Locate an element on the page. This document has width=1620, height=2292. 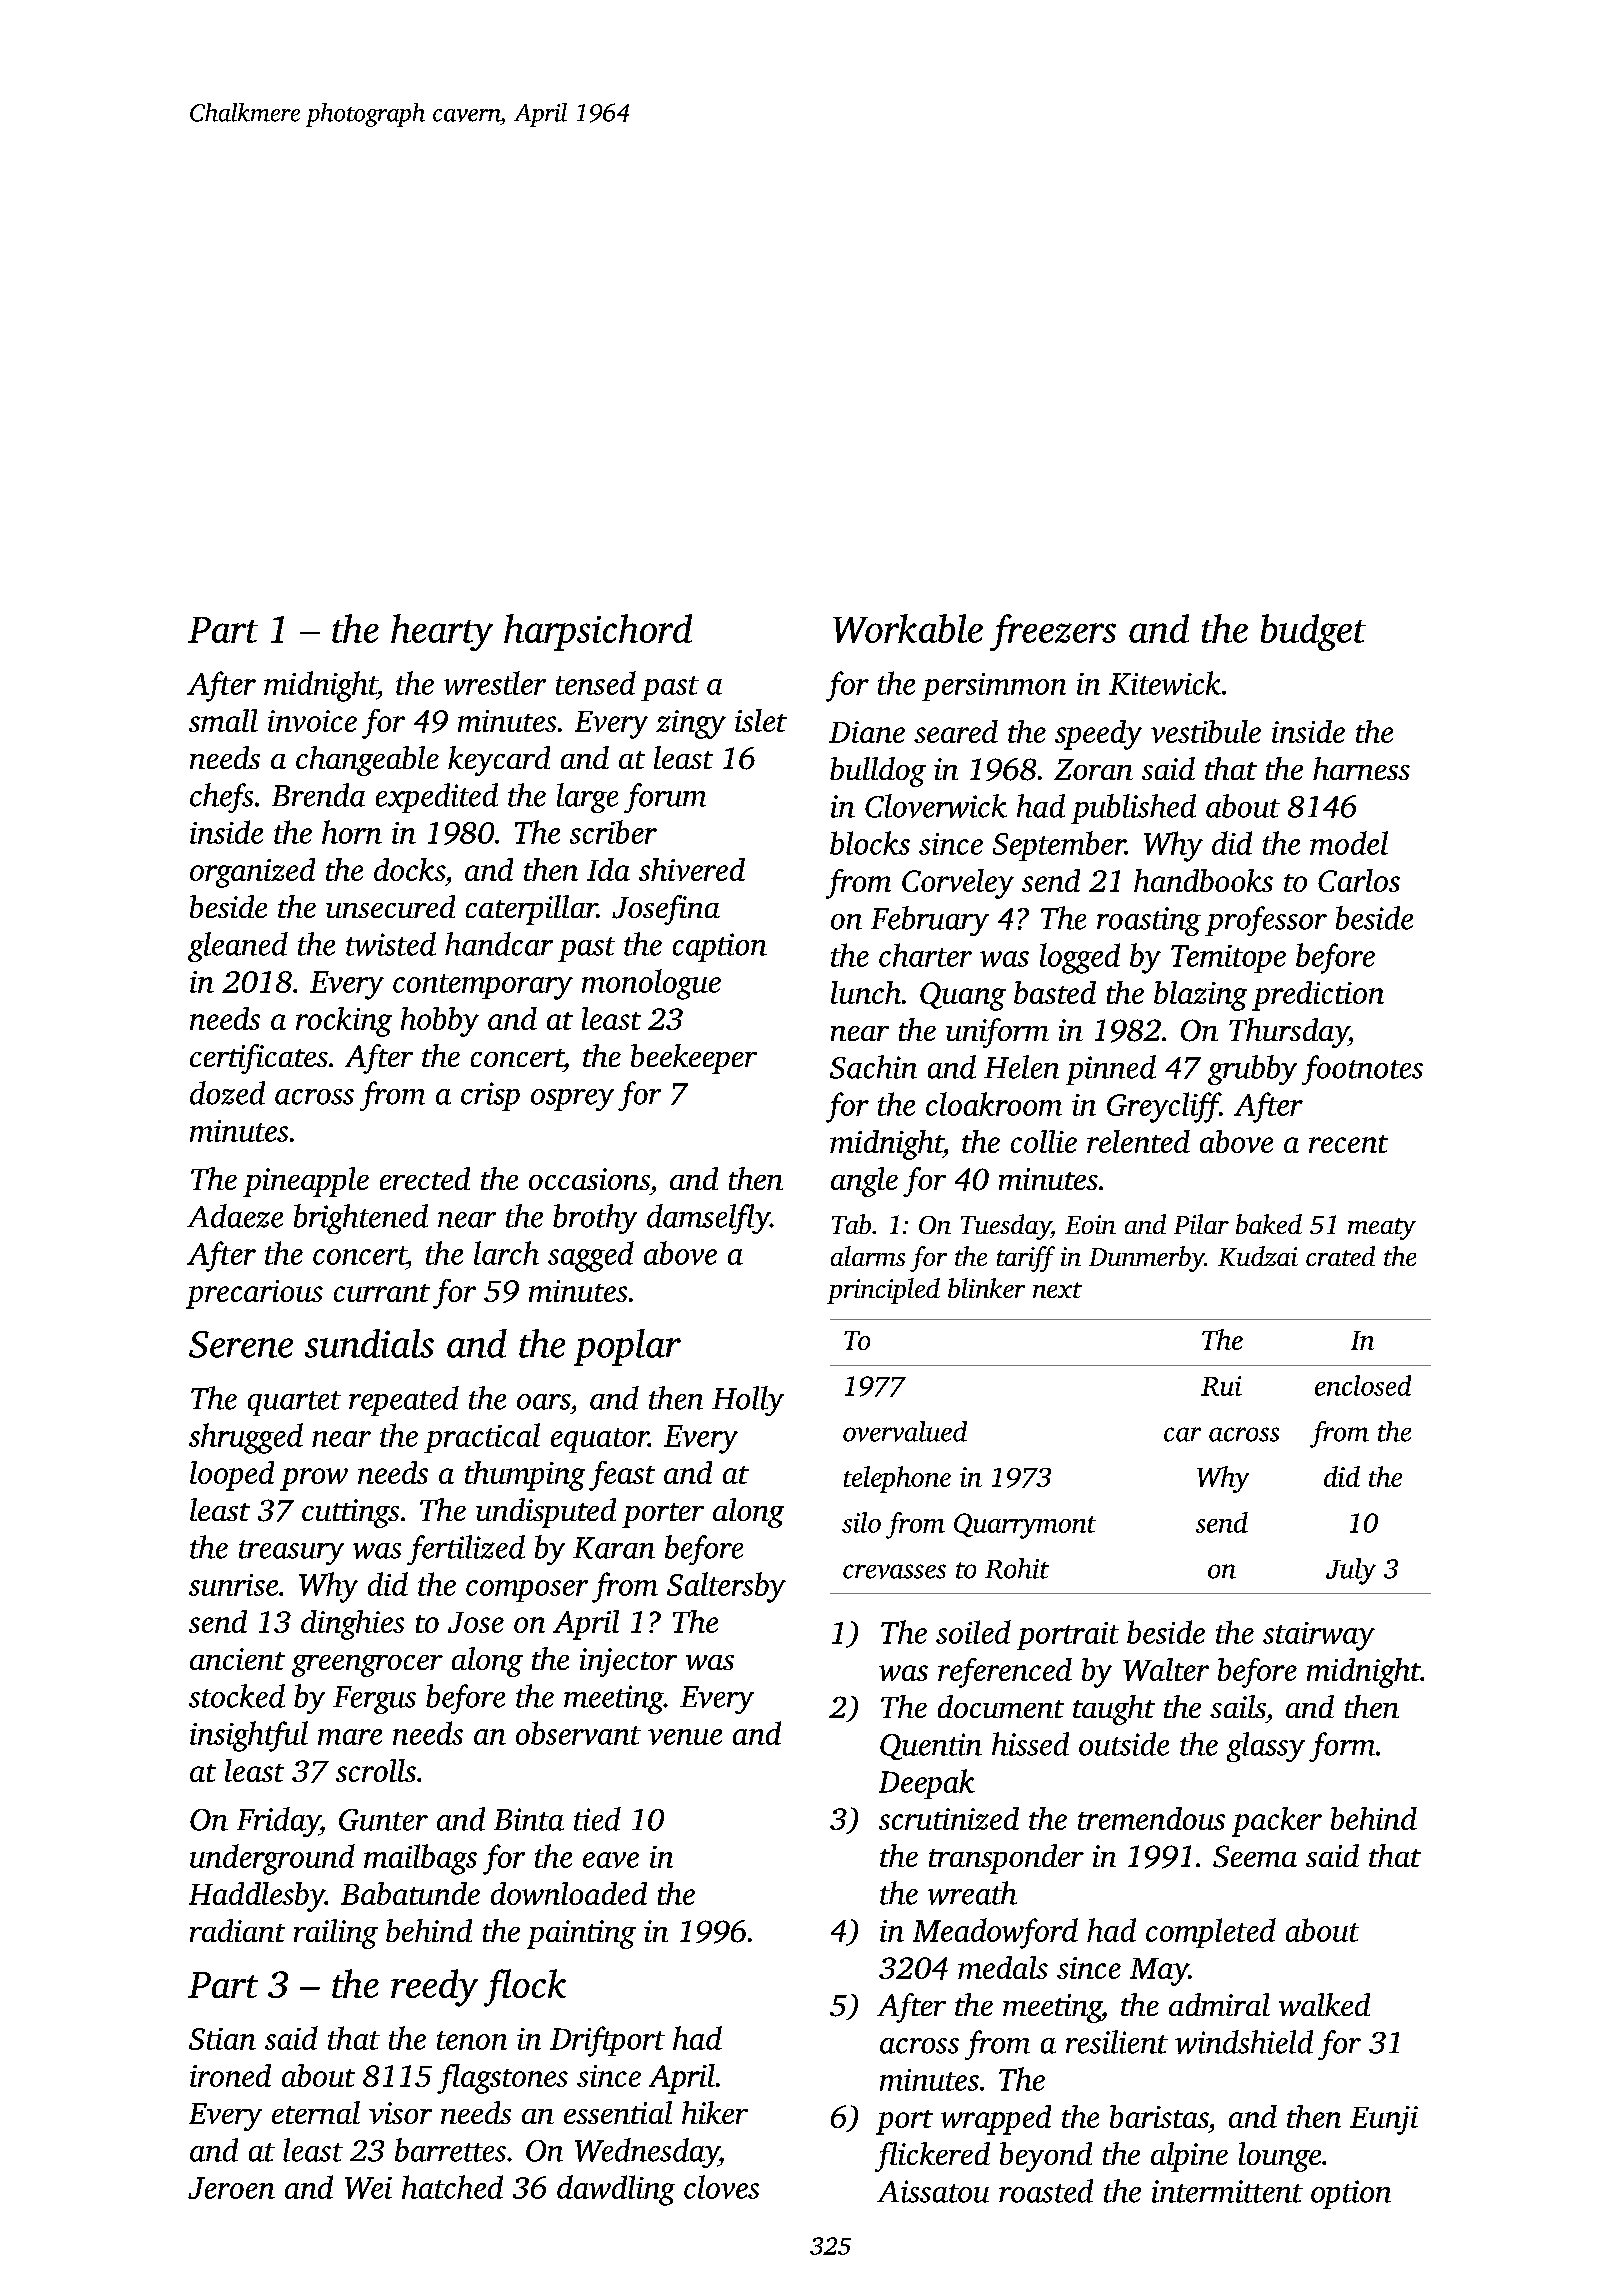
practical is located at coordinates (482, 1438).
